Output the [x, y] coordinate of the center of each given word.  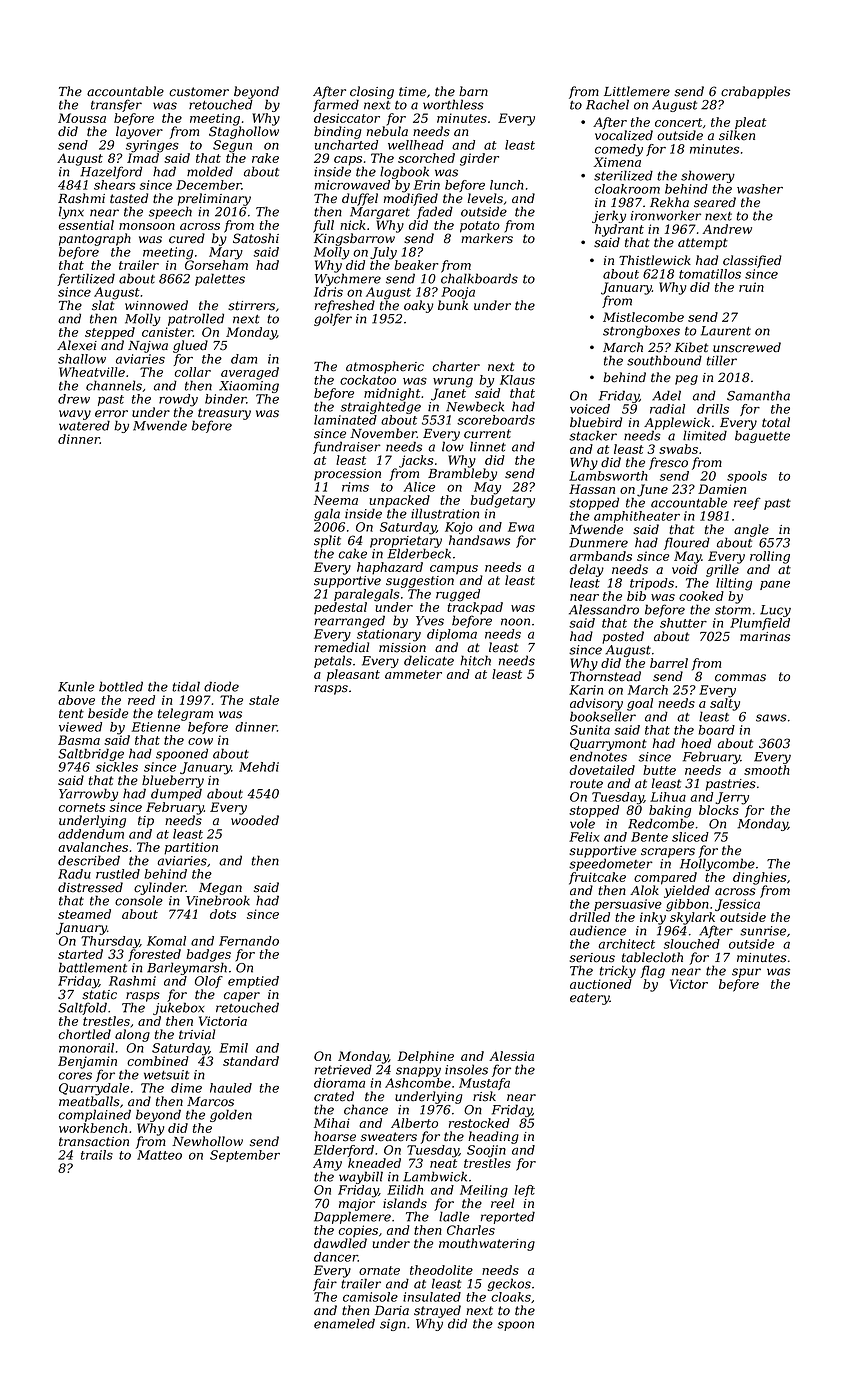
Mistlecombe [643, 317]
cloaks [511, 1297]
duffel [360, 199]
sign [393, 1325]
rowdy [178, 400]
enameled [344, 1323]
